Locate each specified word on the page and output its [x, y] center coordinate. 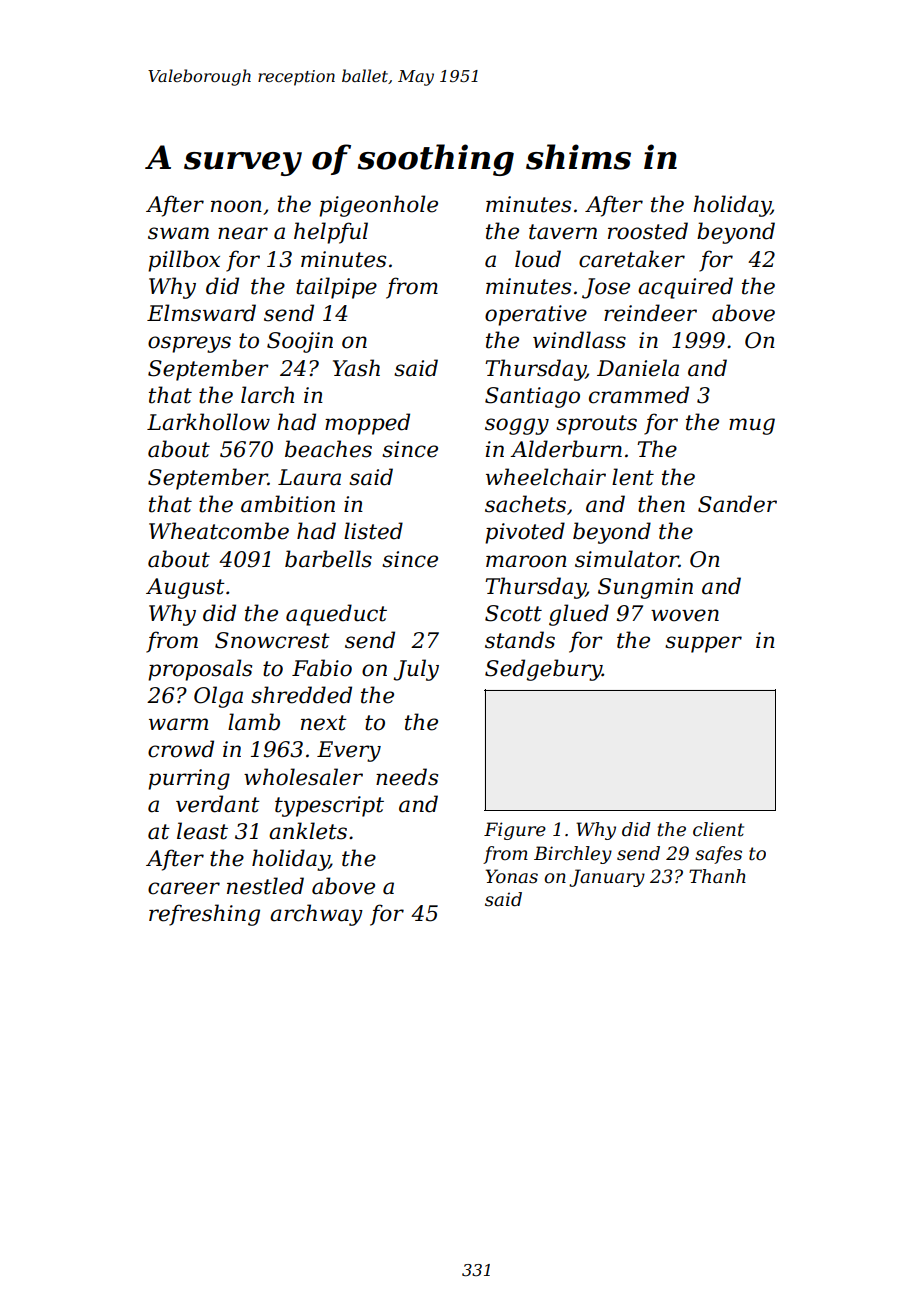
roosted [648, 231]
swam [178, 233]
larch [267, 395]
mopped [367, 424]
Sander [737, 504]
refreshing [204, 915]
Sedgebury [543, 670]
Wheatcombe [219, 531]
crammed [639, 395]
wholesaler [303, 777]
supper [703, 644]
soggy [517, 426]
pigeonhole [378, 206]
